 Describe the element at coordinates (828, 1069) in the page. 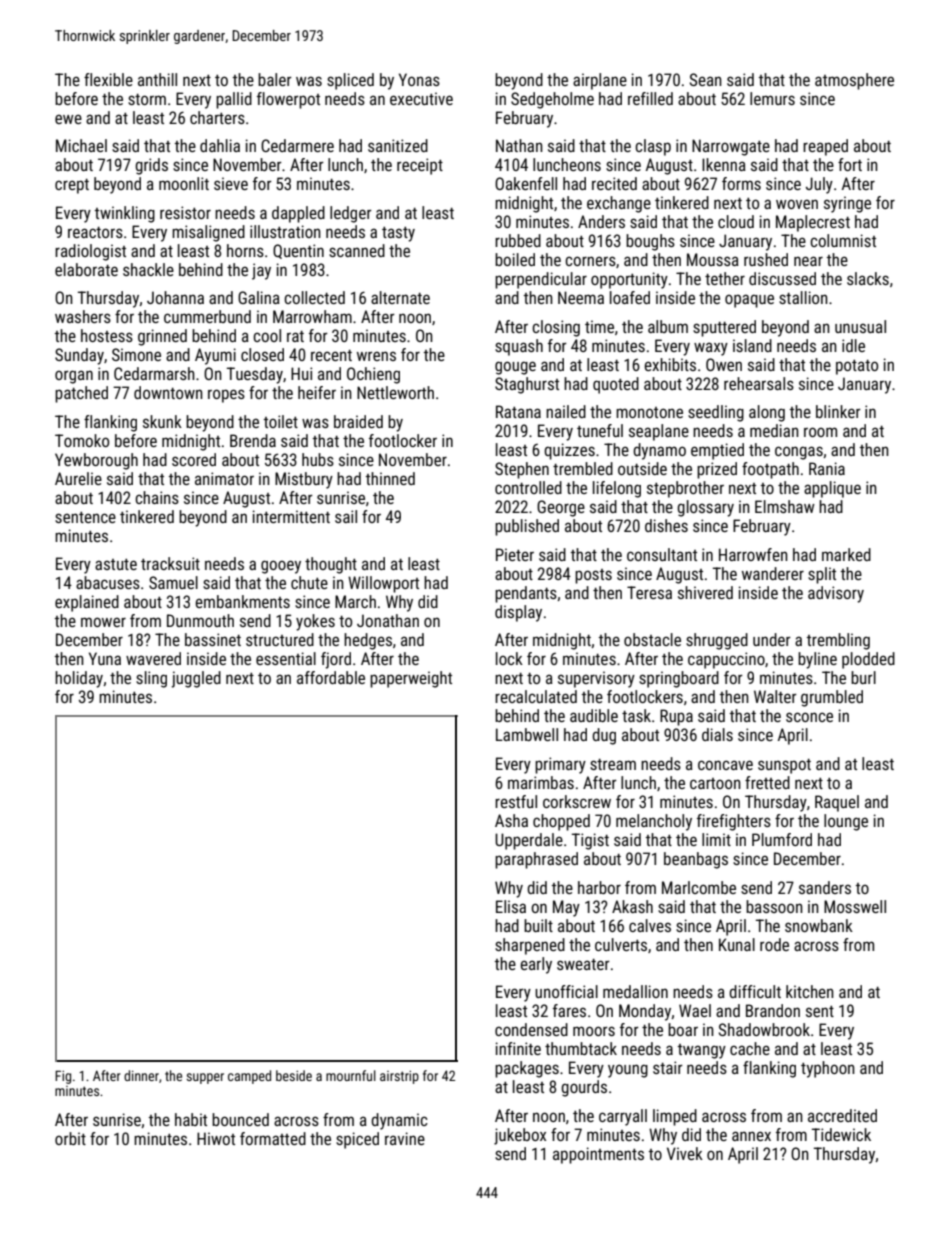

I see `typhoon` at that location.
